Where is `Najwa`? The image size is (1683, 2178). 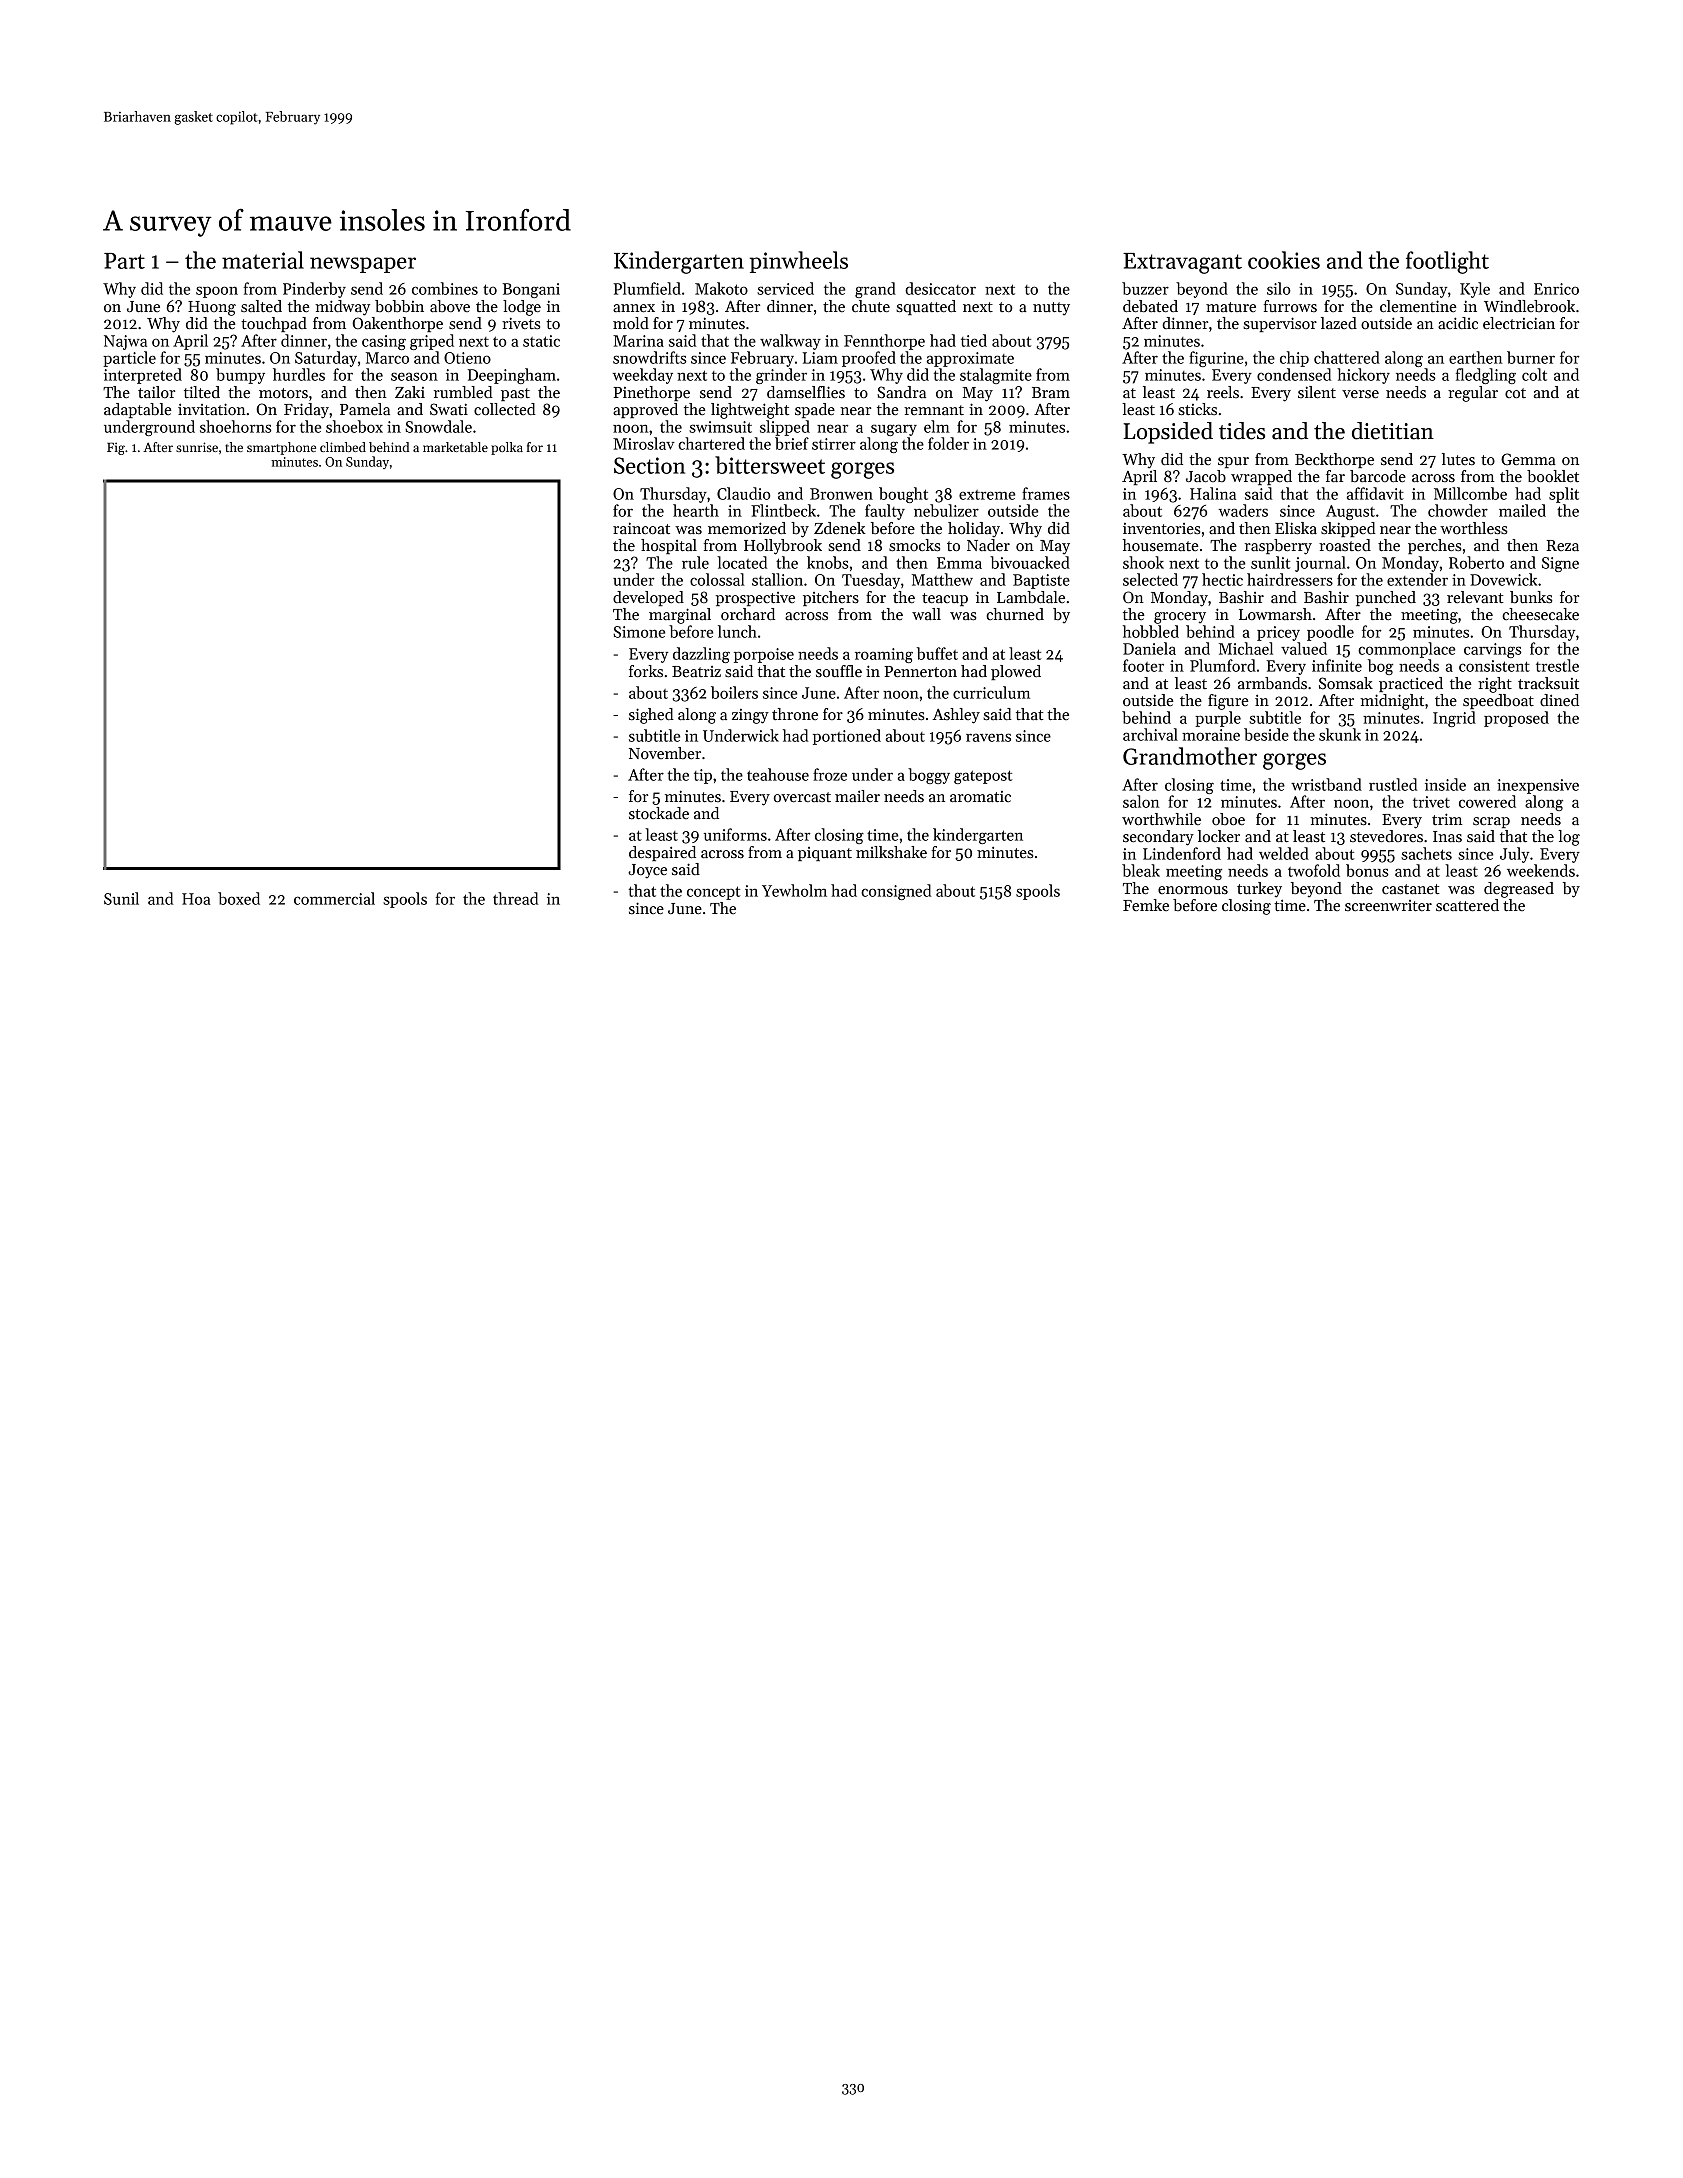
Najwa is located at coordinates (125, 342).
